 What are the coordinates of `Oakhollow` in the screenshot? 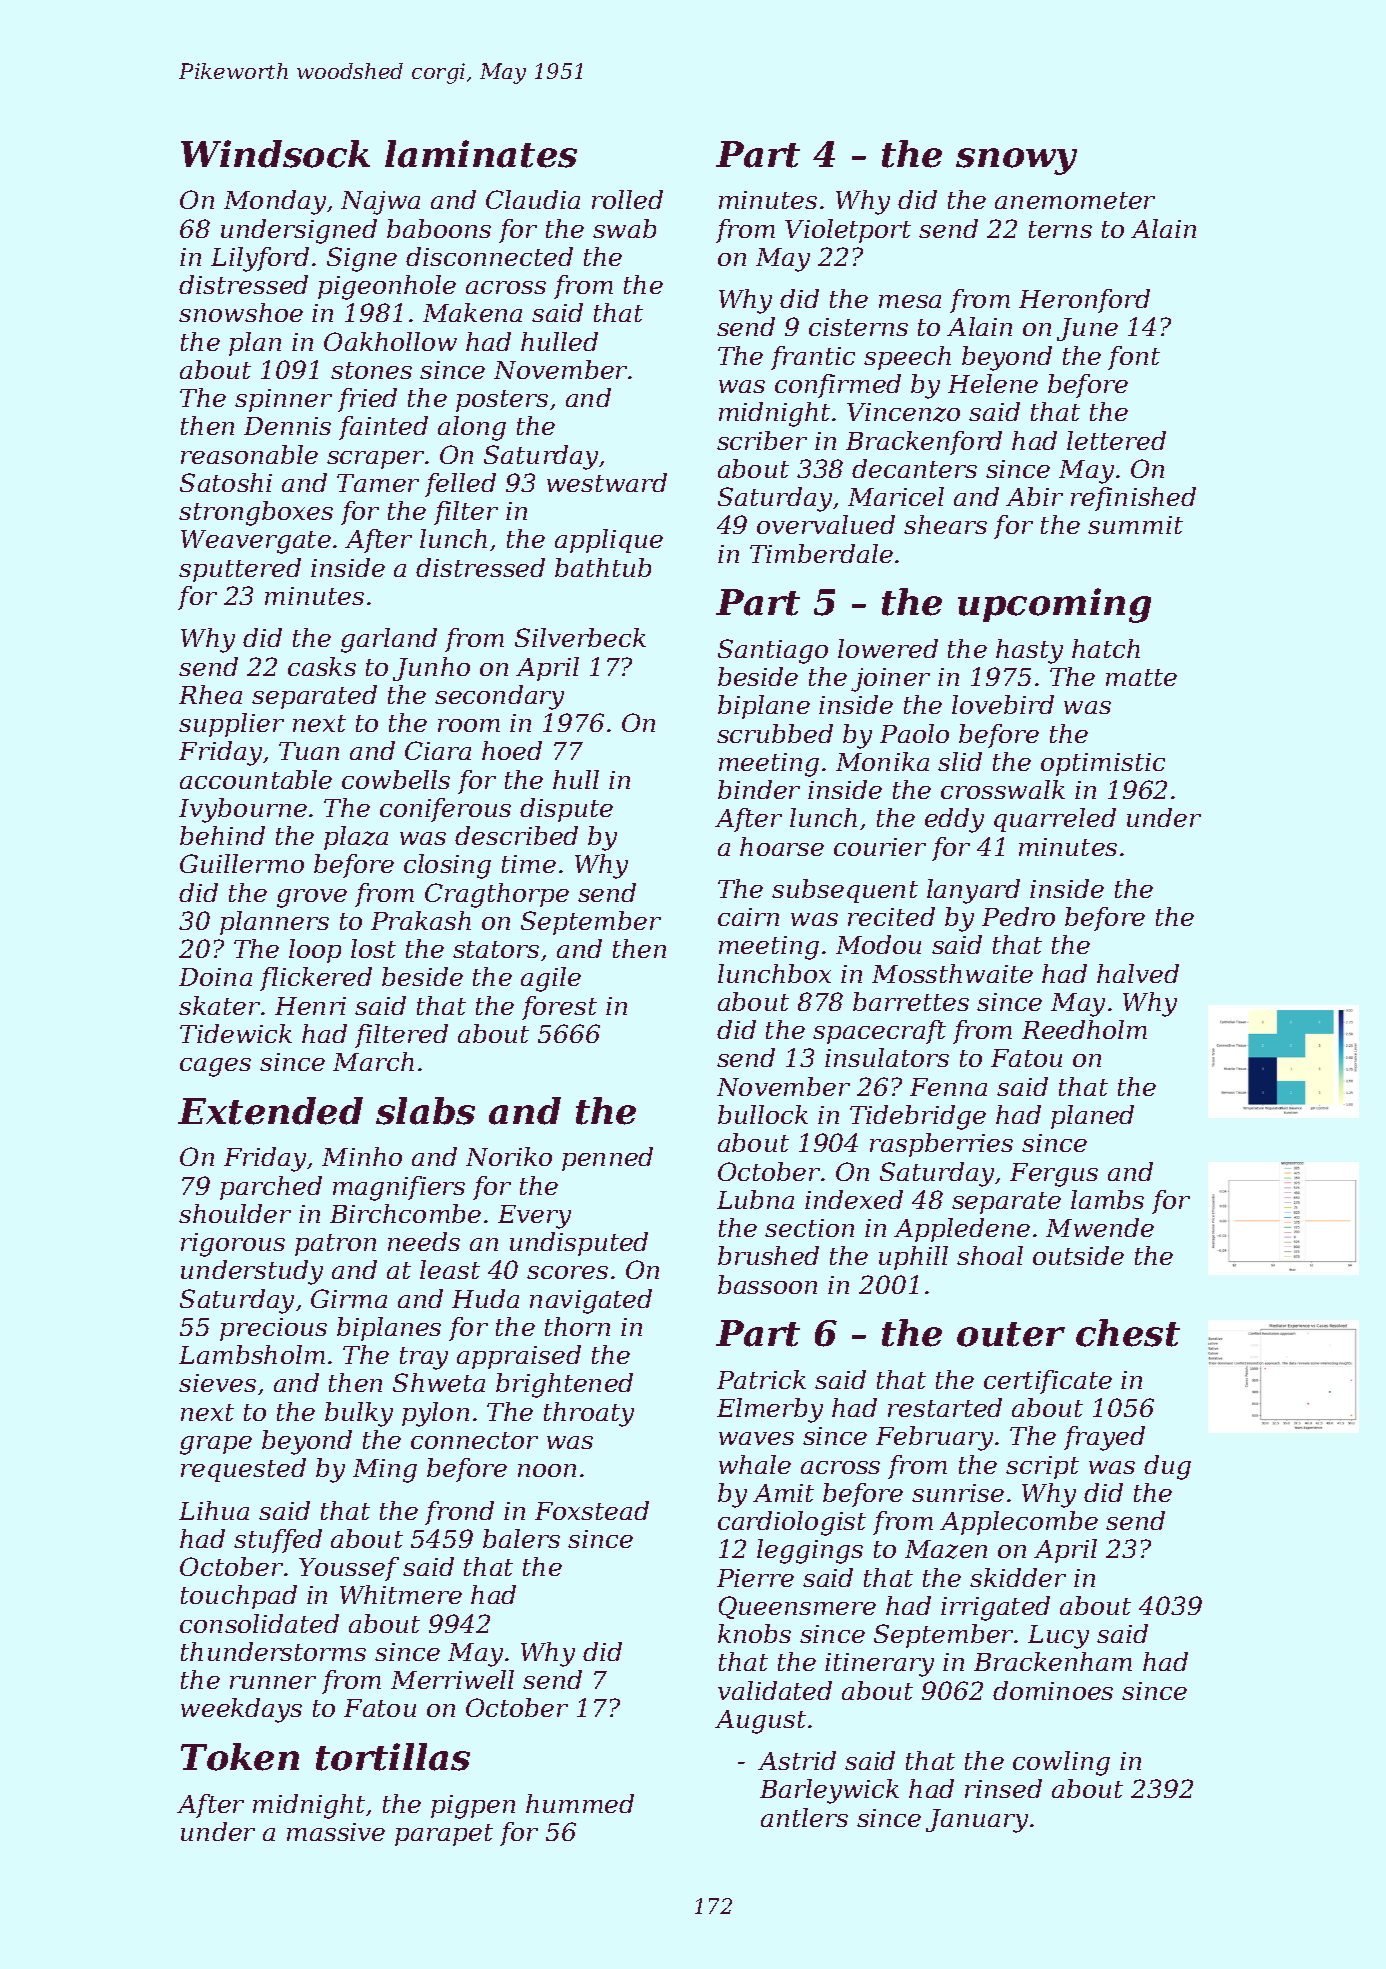 It's located at (390, 341).
